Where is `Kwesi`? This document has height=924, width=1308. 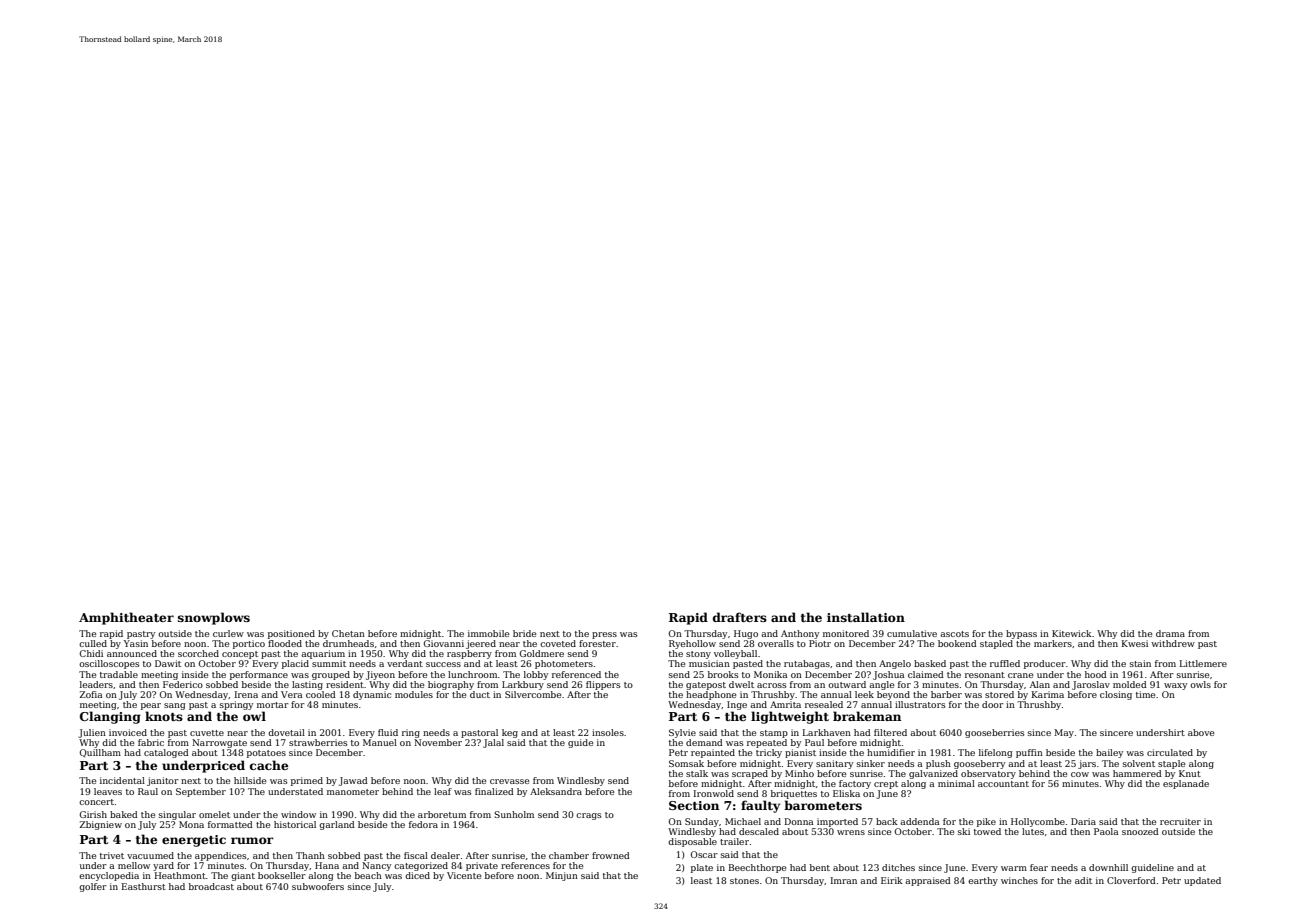 Kwesi is located at coordinates (1134, 643).
